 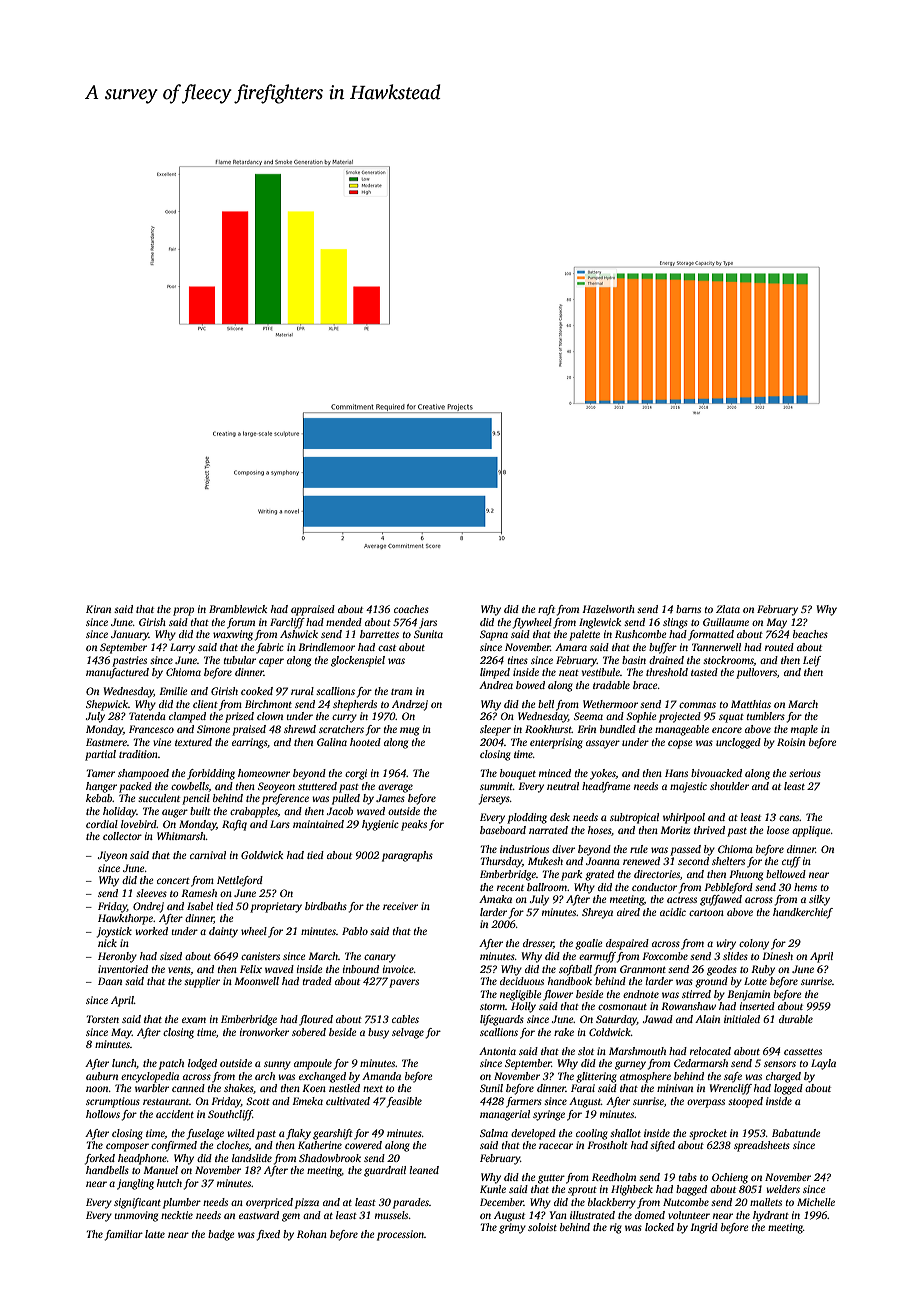 What do you see at coordinates (363, 1145) in the screenshot?
I see `cowered` at bounding box center [363, 1145].
